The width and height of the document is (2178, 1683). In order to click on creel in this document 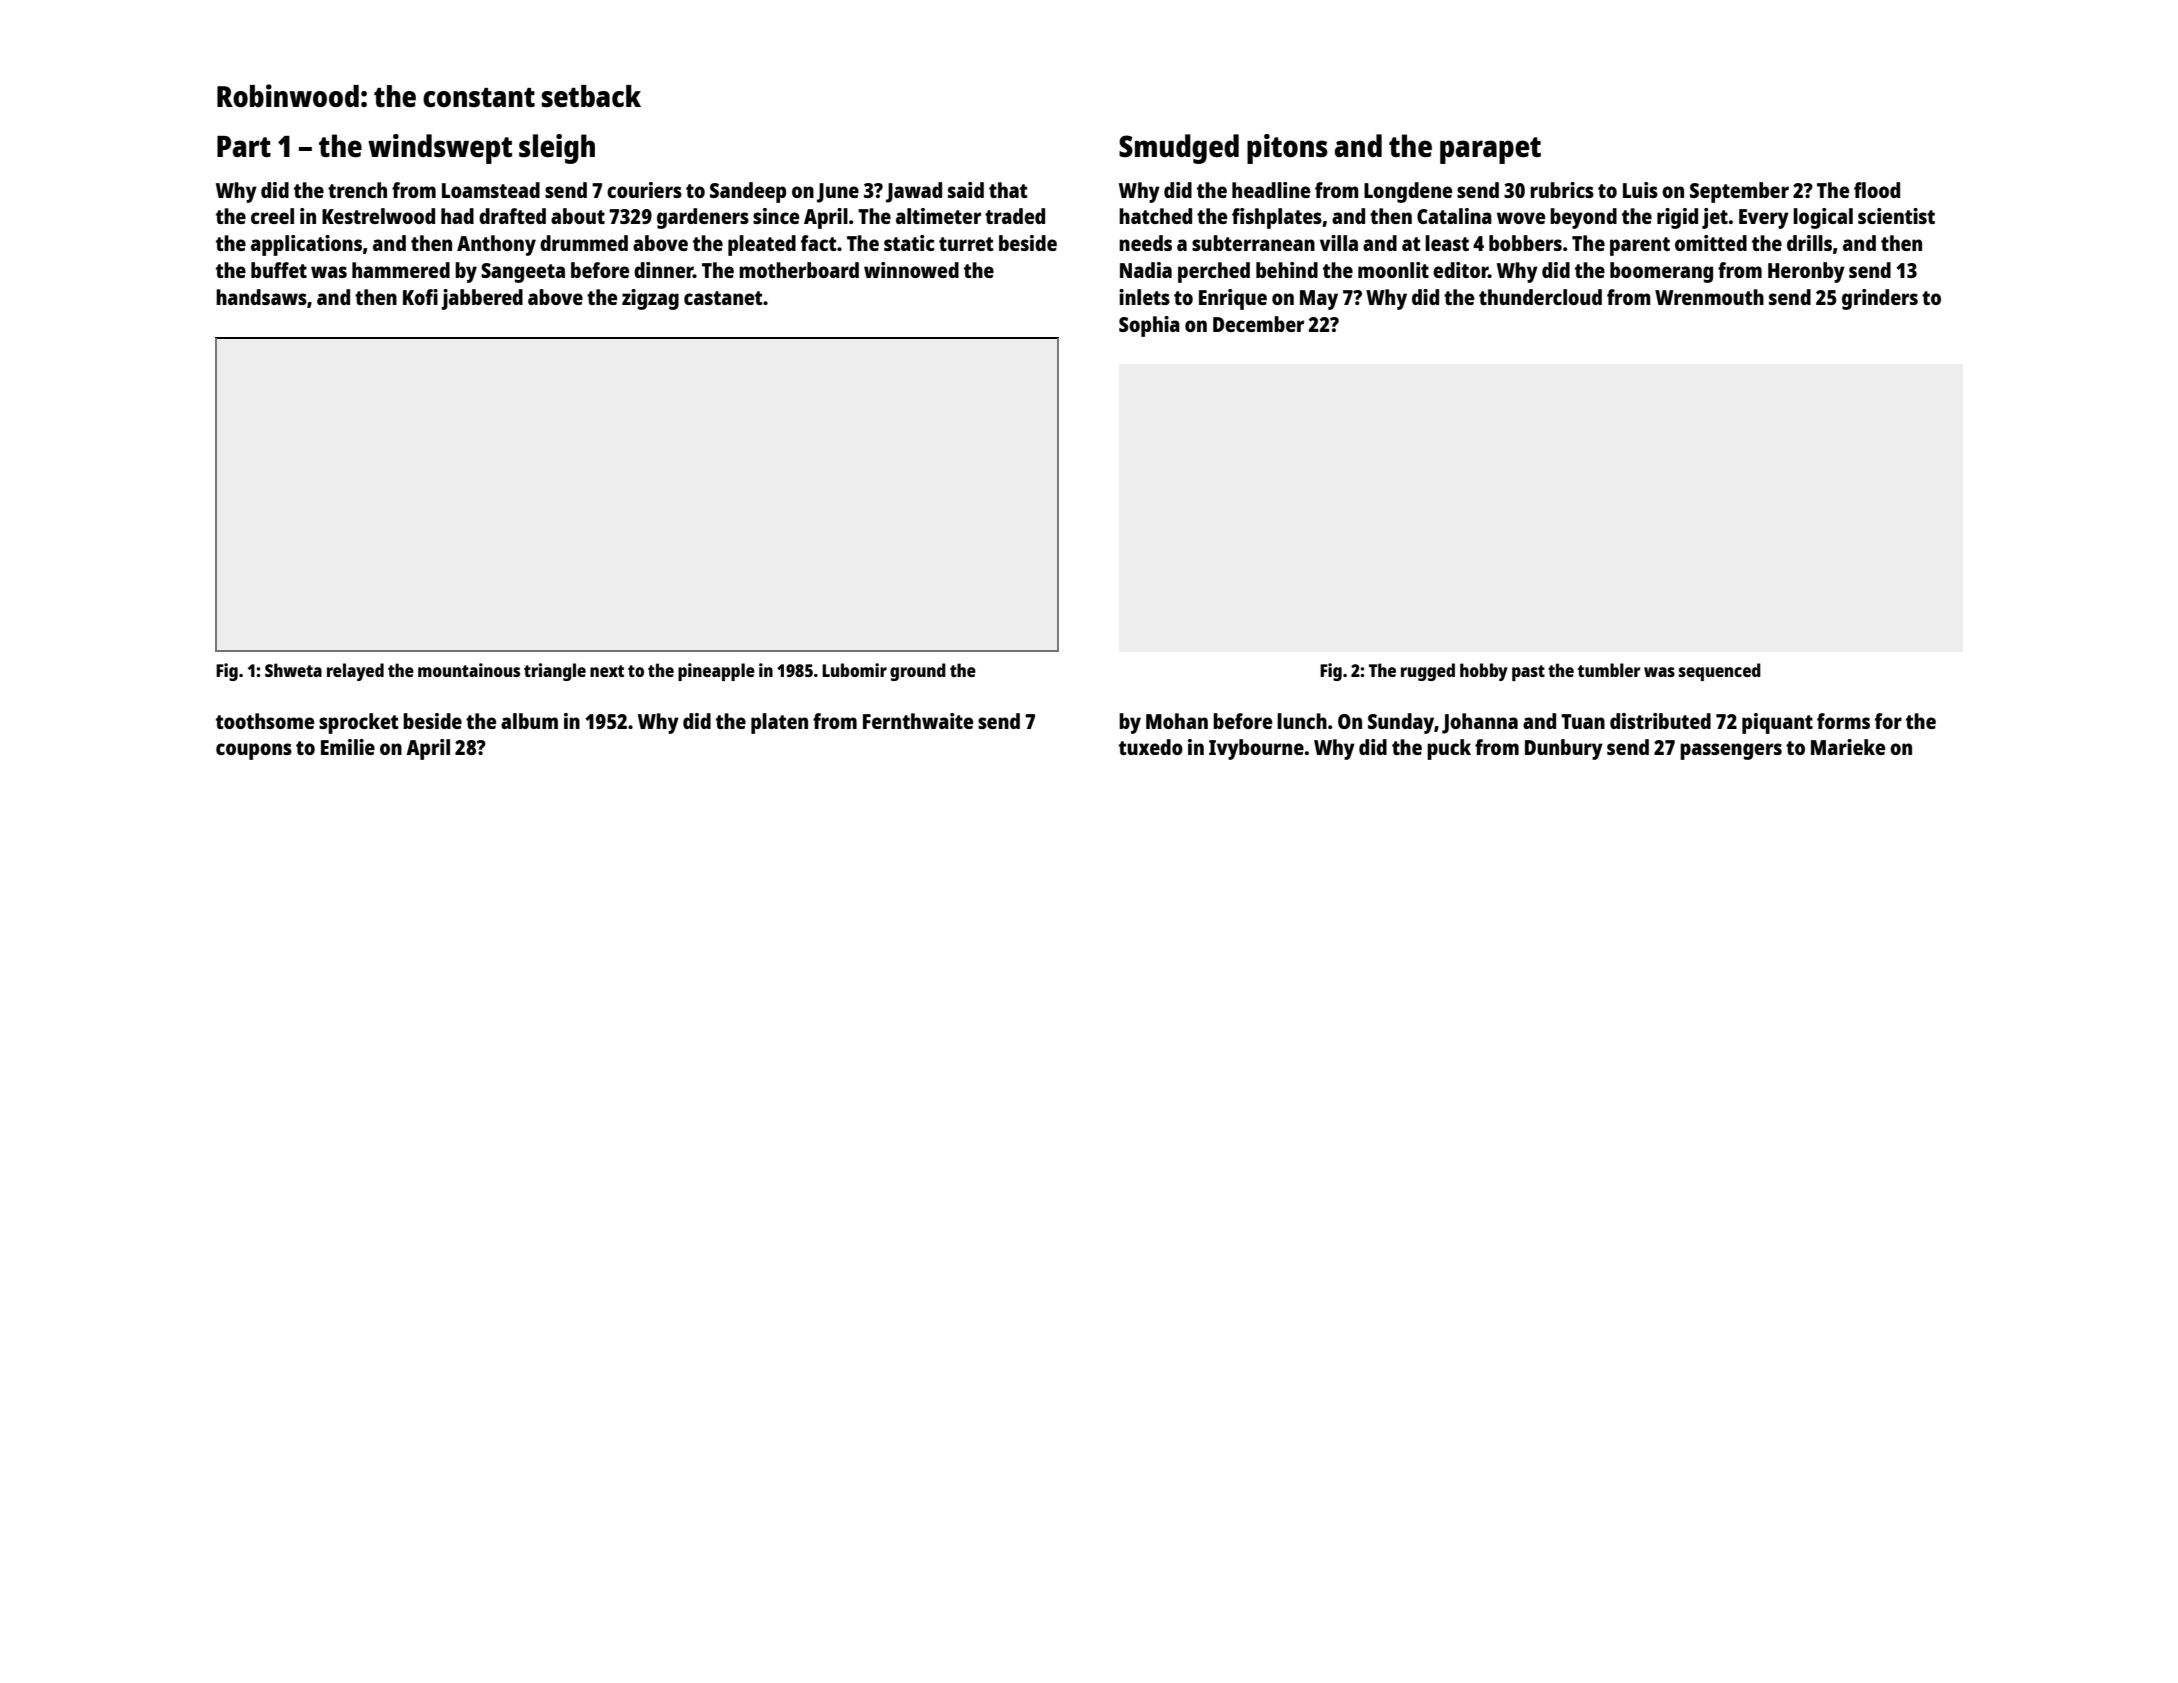, I will do `click(272, 216)`.
